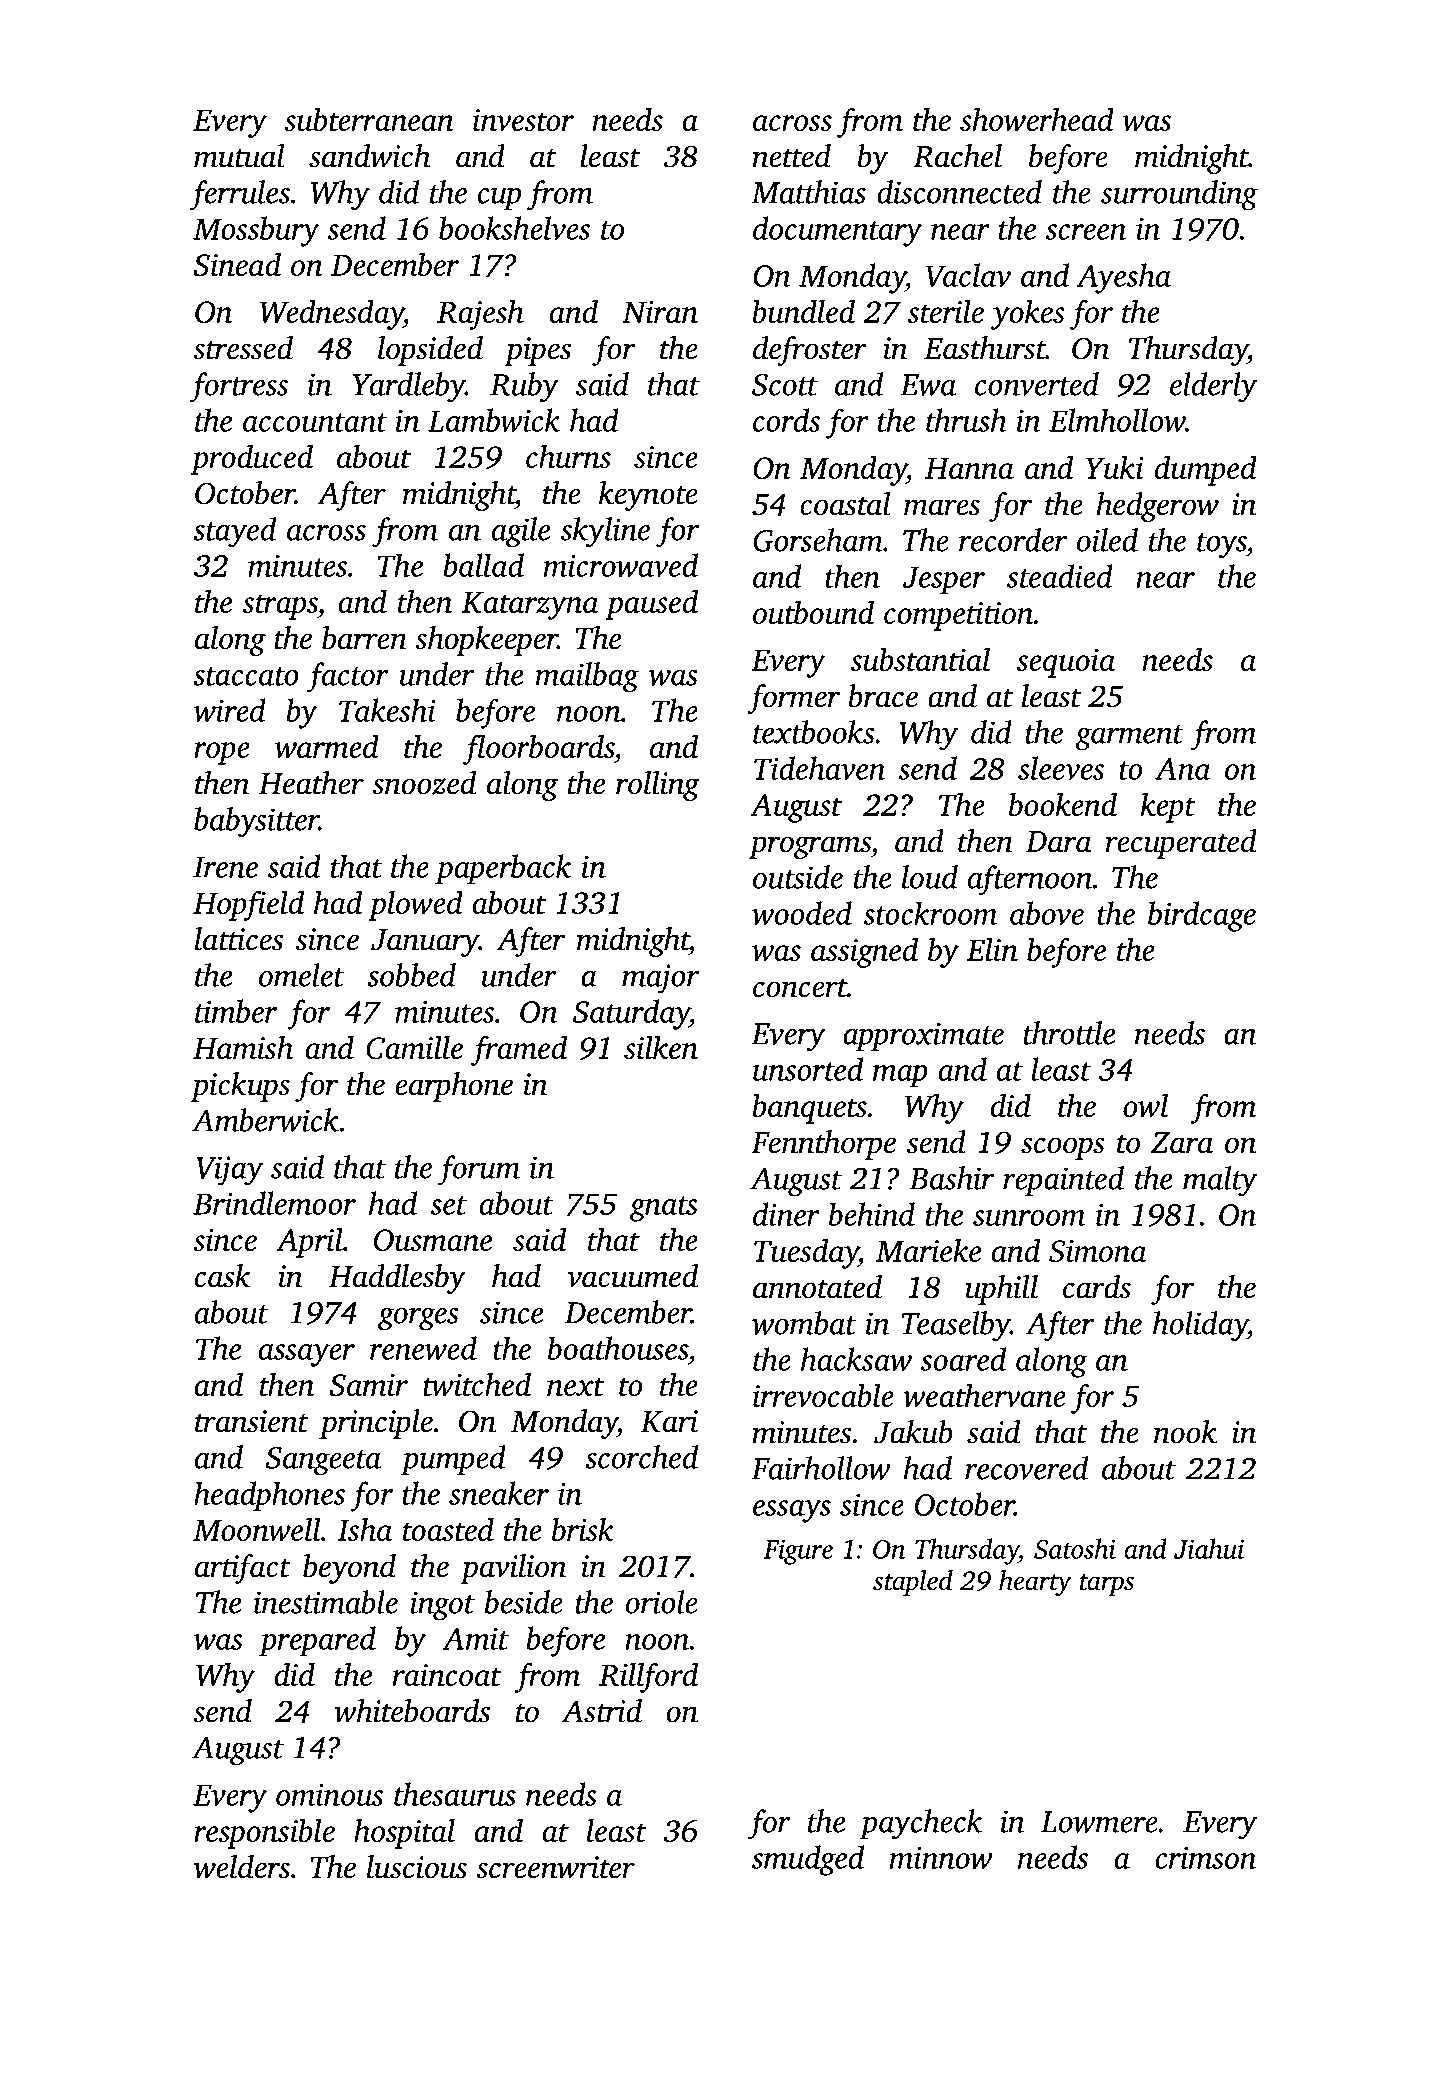 The height and width of the image is (2100, 1450). I want to click on Amit, so click(475, 1639).
